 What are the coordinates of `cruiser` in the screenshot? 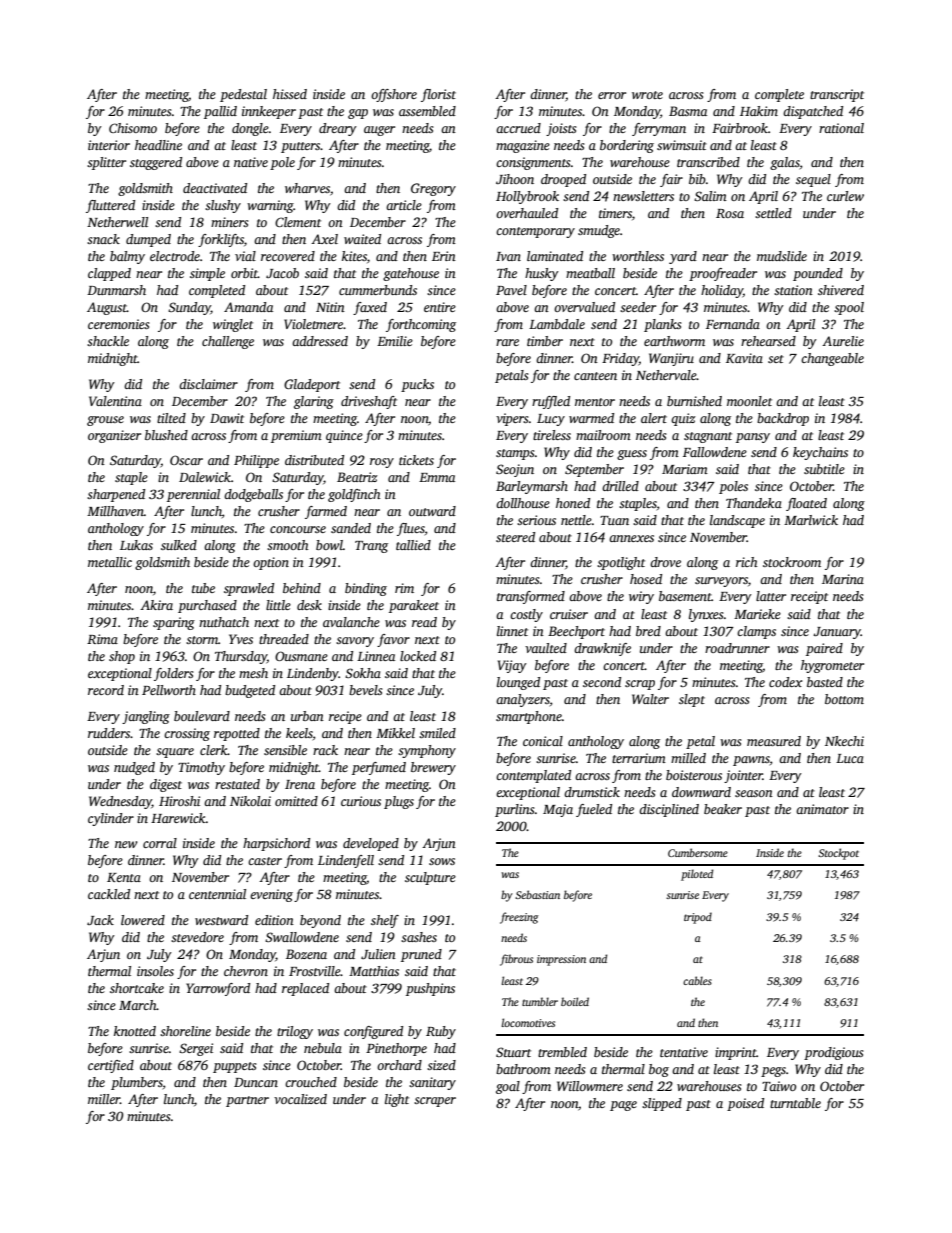 It's located at (569, 614).
